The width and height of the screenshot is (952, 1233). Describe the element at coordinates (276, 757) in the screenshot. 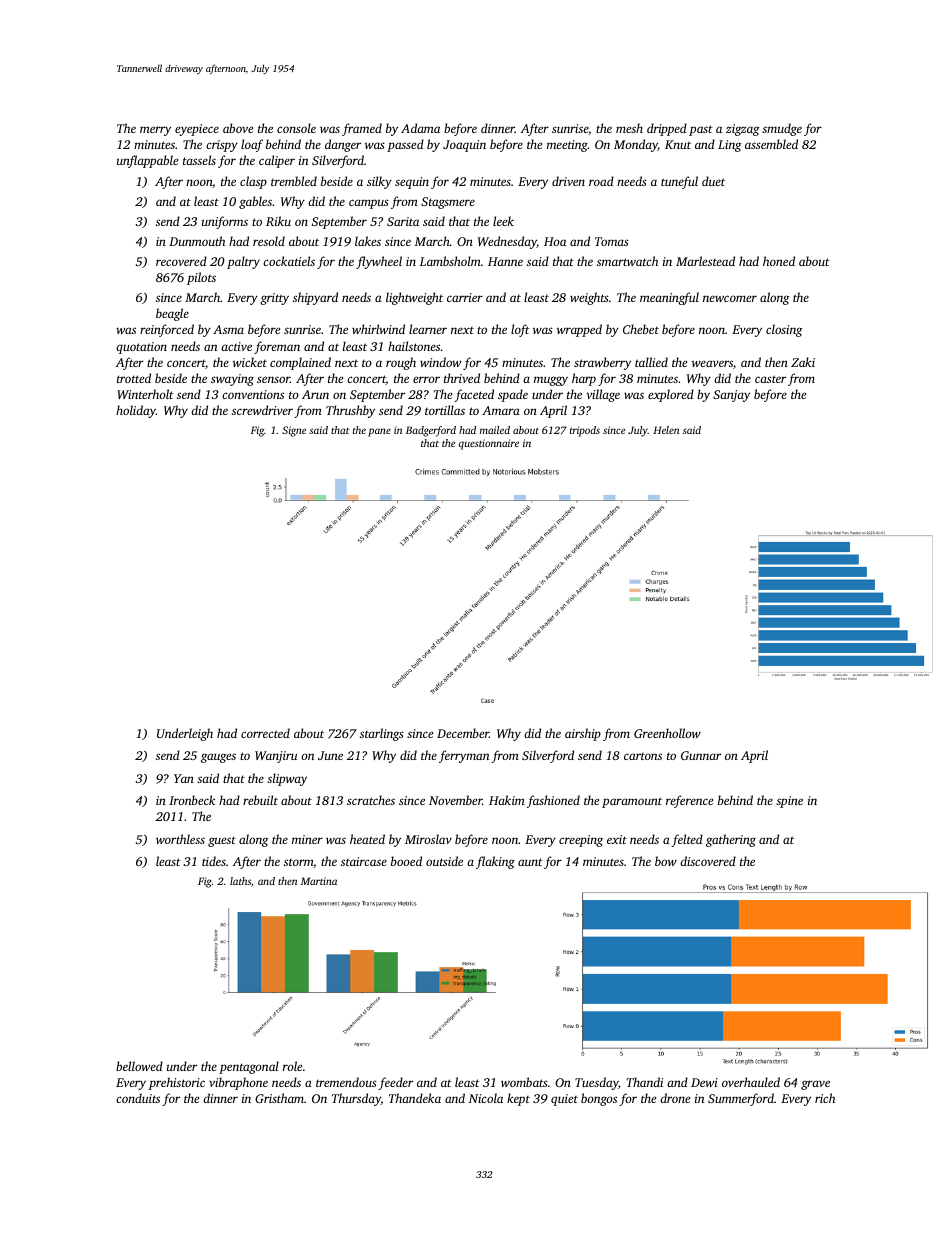

I see `Wanjiru` at that location.
